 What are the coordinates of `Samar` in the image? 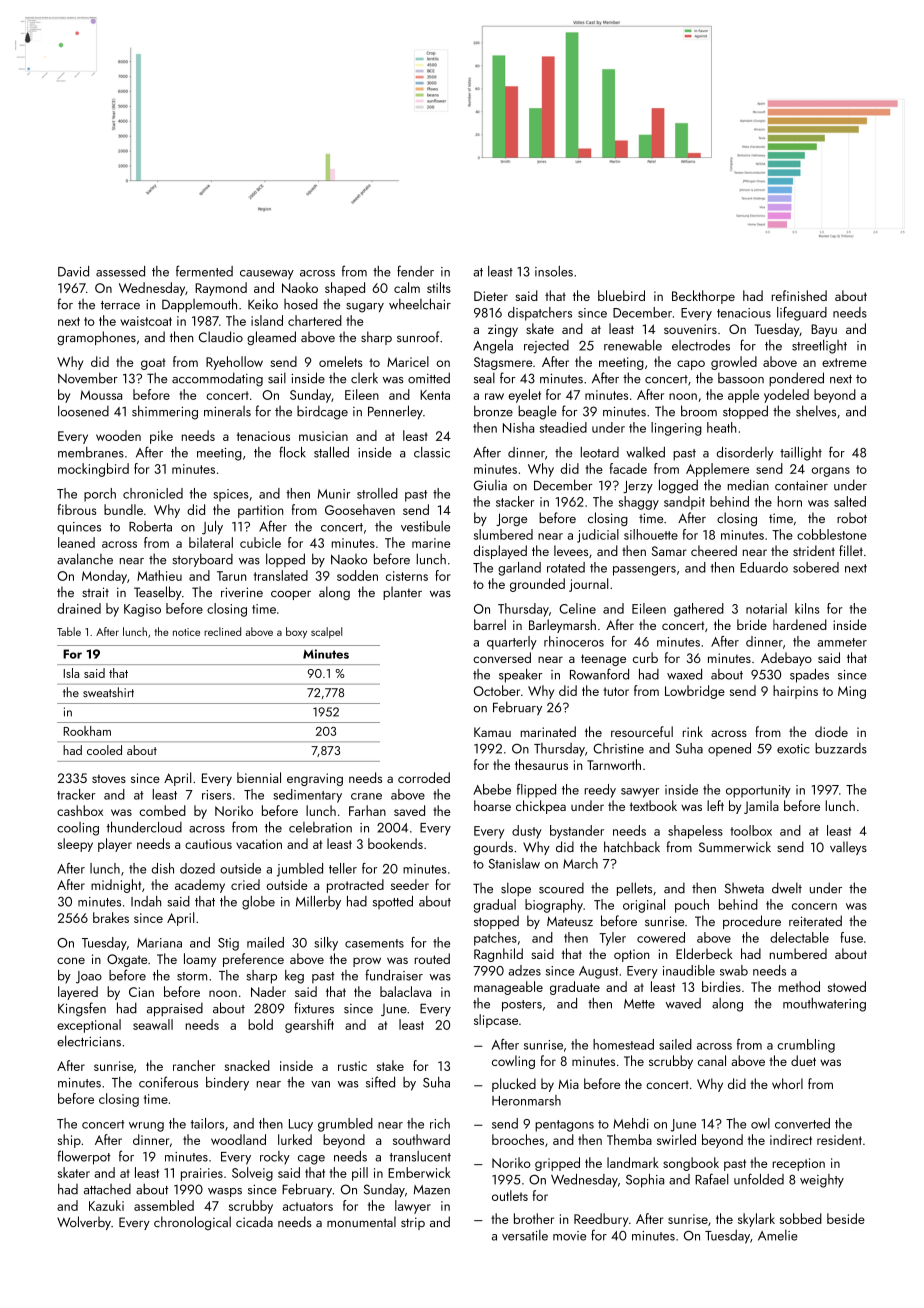 It's located at (669, 551).
